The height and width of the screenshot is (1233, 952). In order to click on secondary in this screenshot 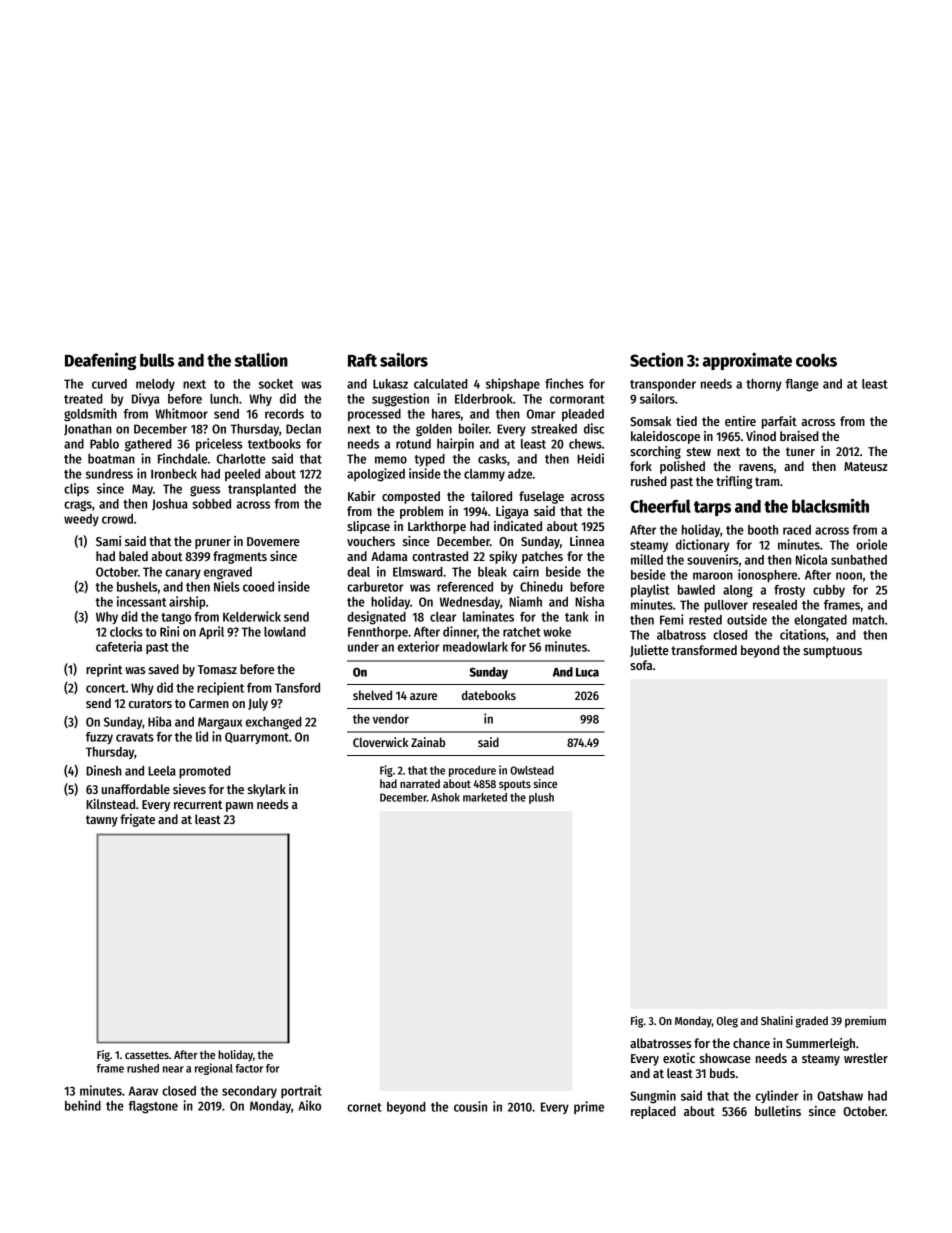, I will do `click(249, 1092)`.
